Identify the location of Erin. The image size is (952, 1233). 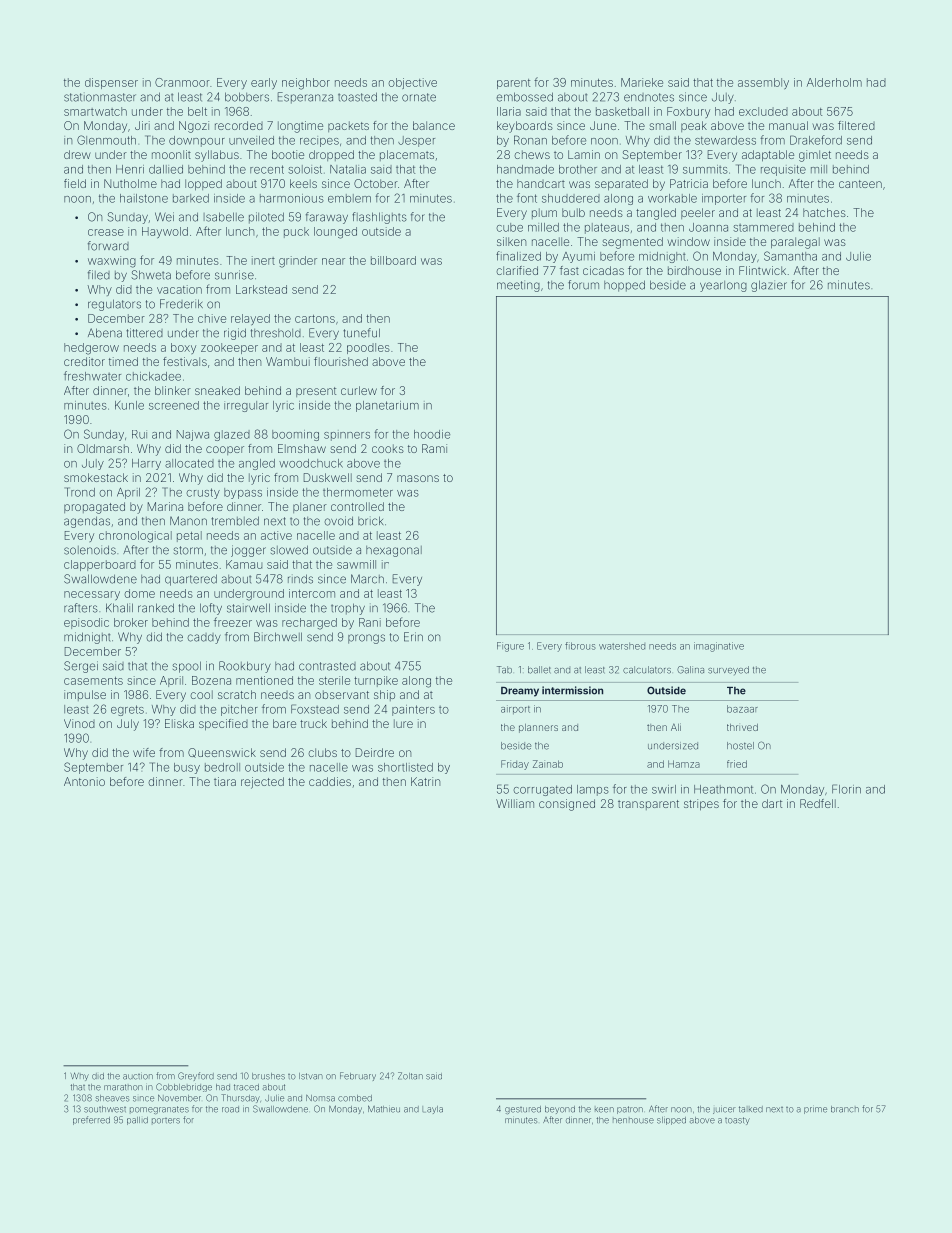
(413, 637).
